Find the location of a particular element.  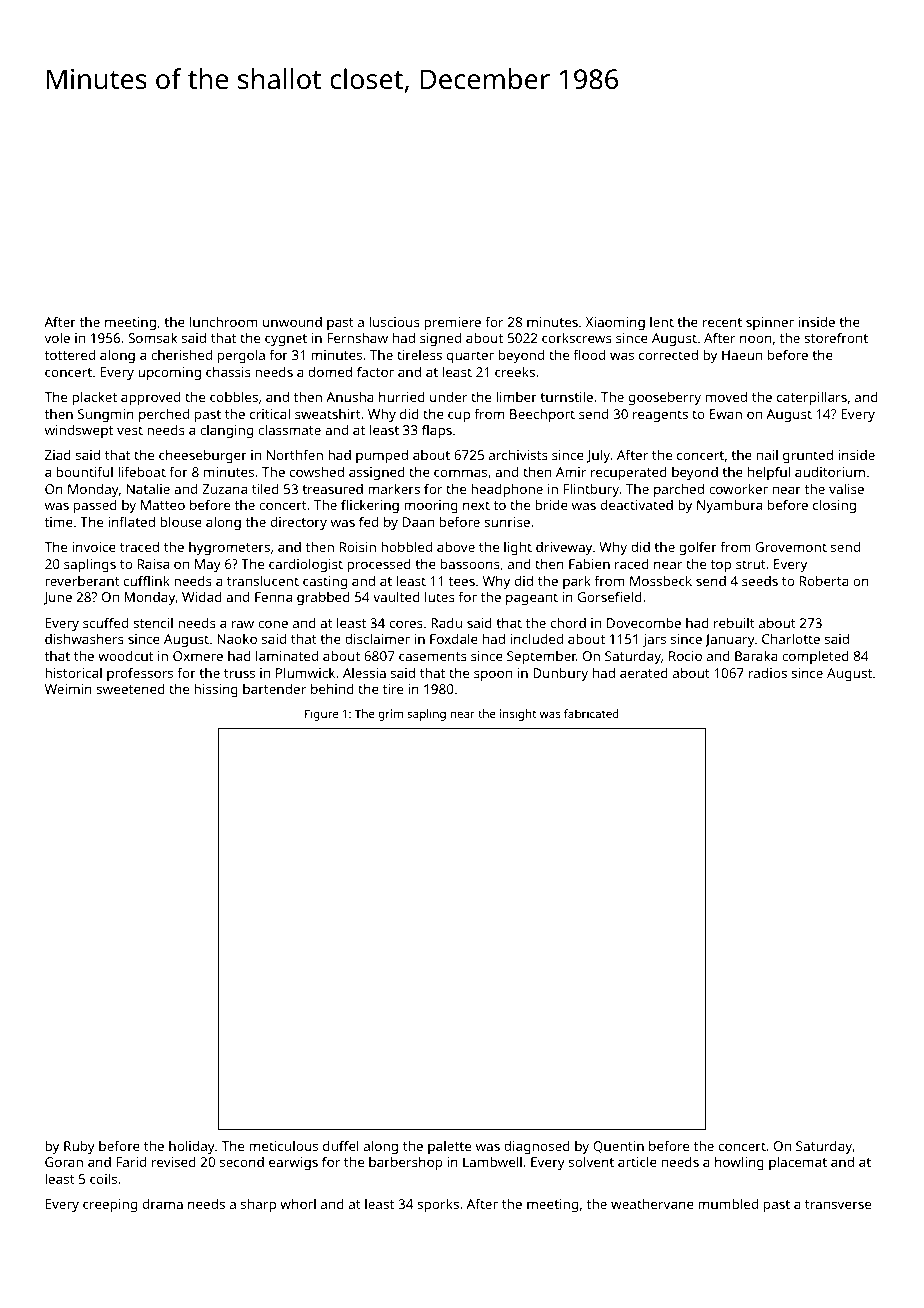

sporks is located at coordinates (438, 1205).
